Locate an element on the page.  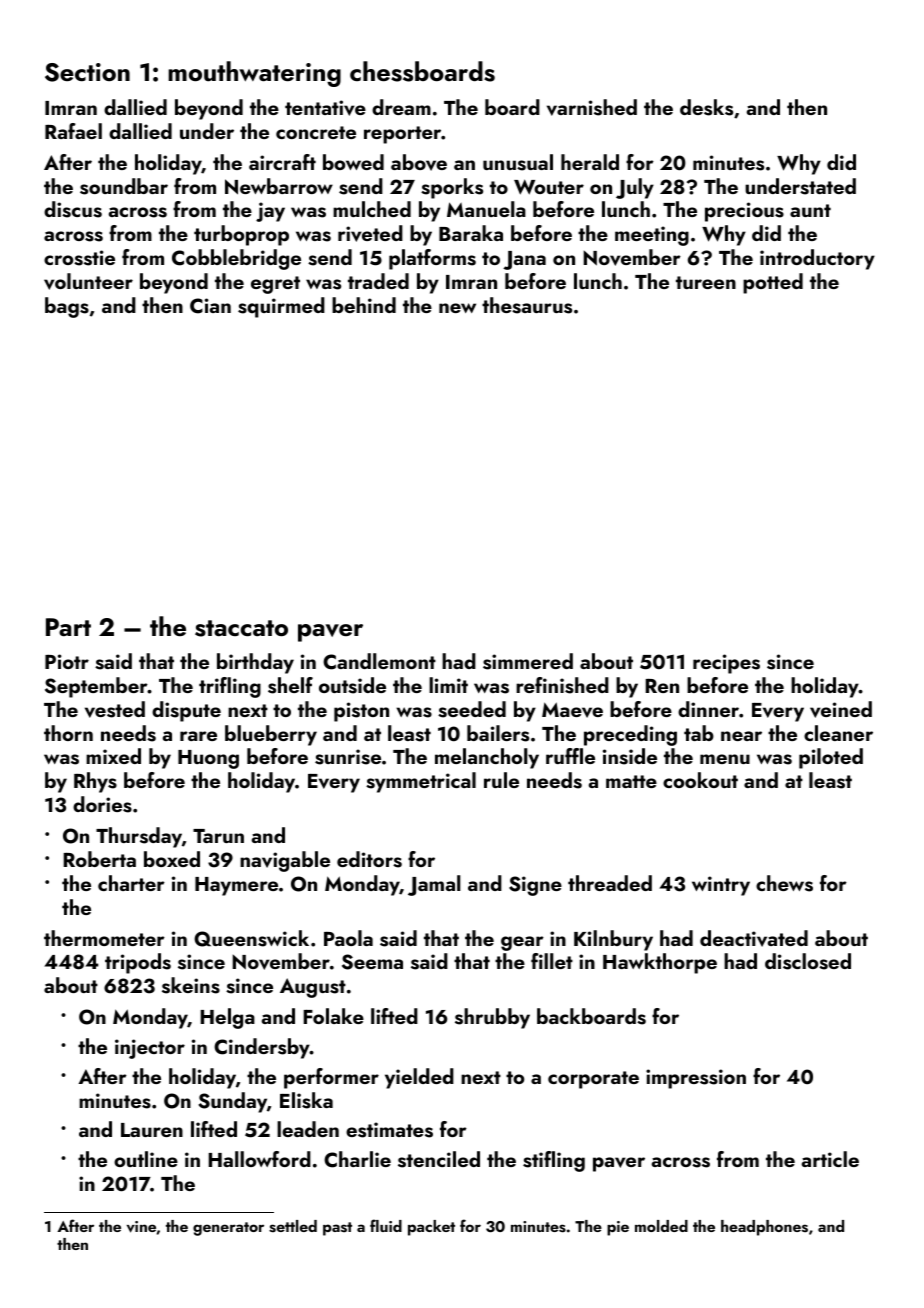
dories is located at coordinates (102, 804).
